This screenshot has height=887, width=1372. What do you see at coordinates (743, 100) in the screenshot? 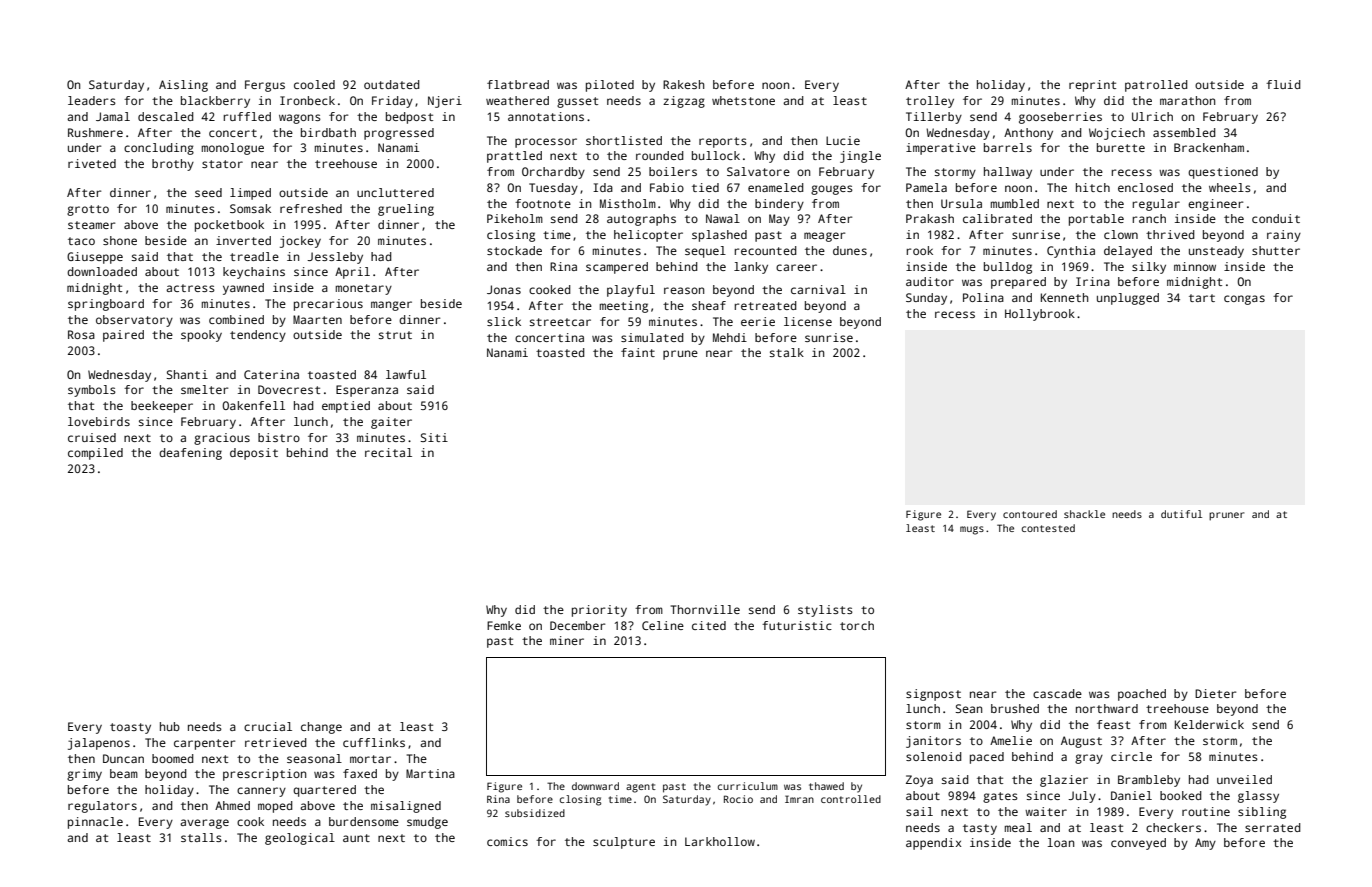
I see `whetstone` at bounding box center [743, 100].
